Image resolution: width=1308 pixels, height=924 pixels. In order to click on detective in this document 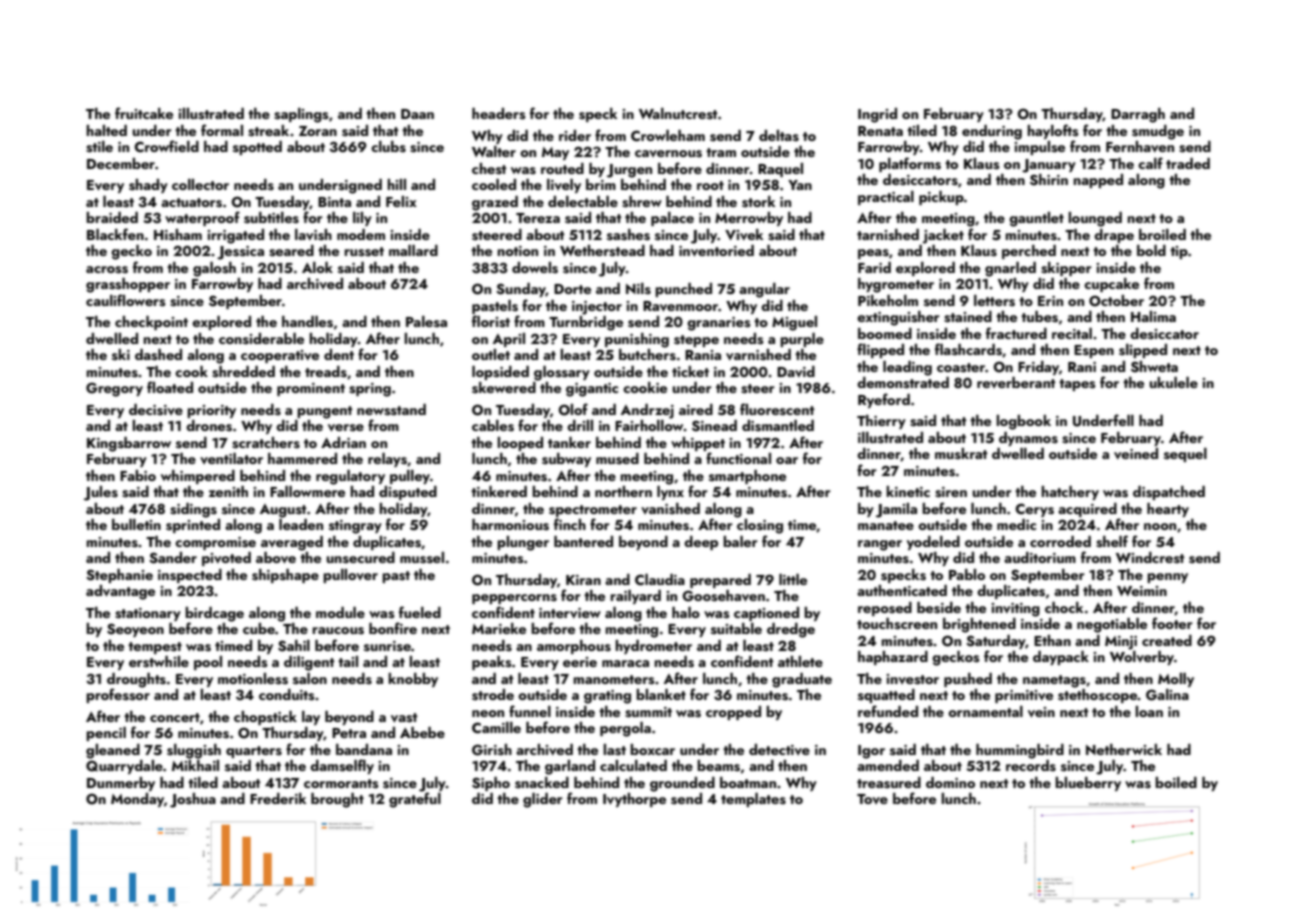, I will do `click(779, 749)`.
